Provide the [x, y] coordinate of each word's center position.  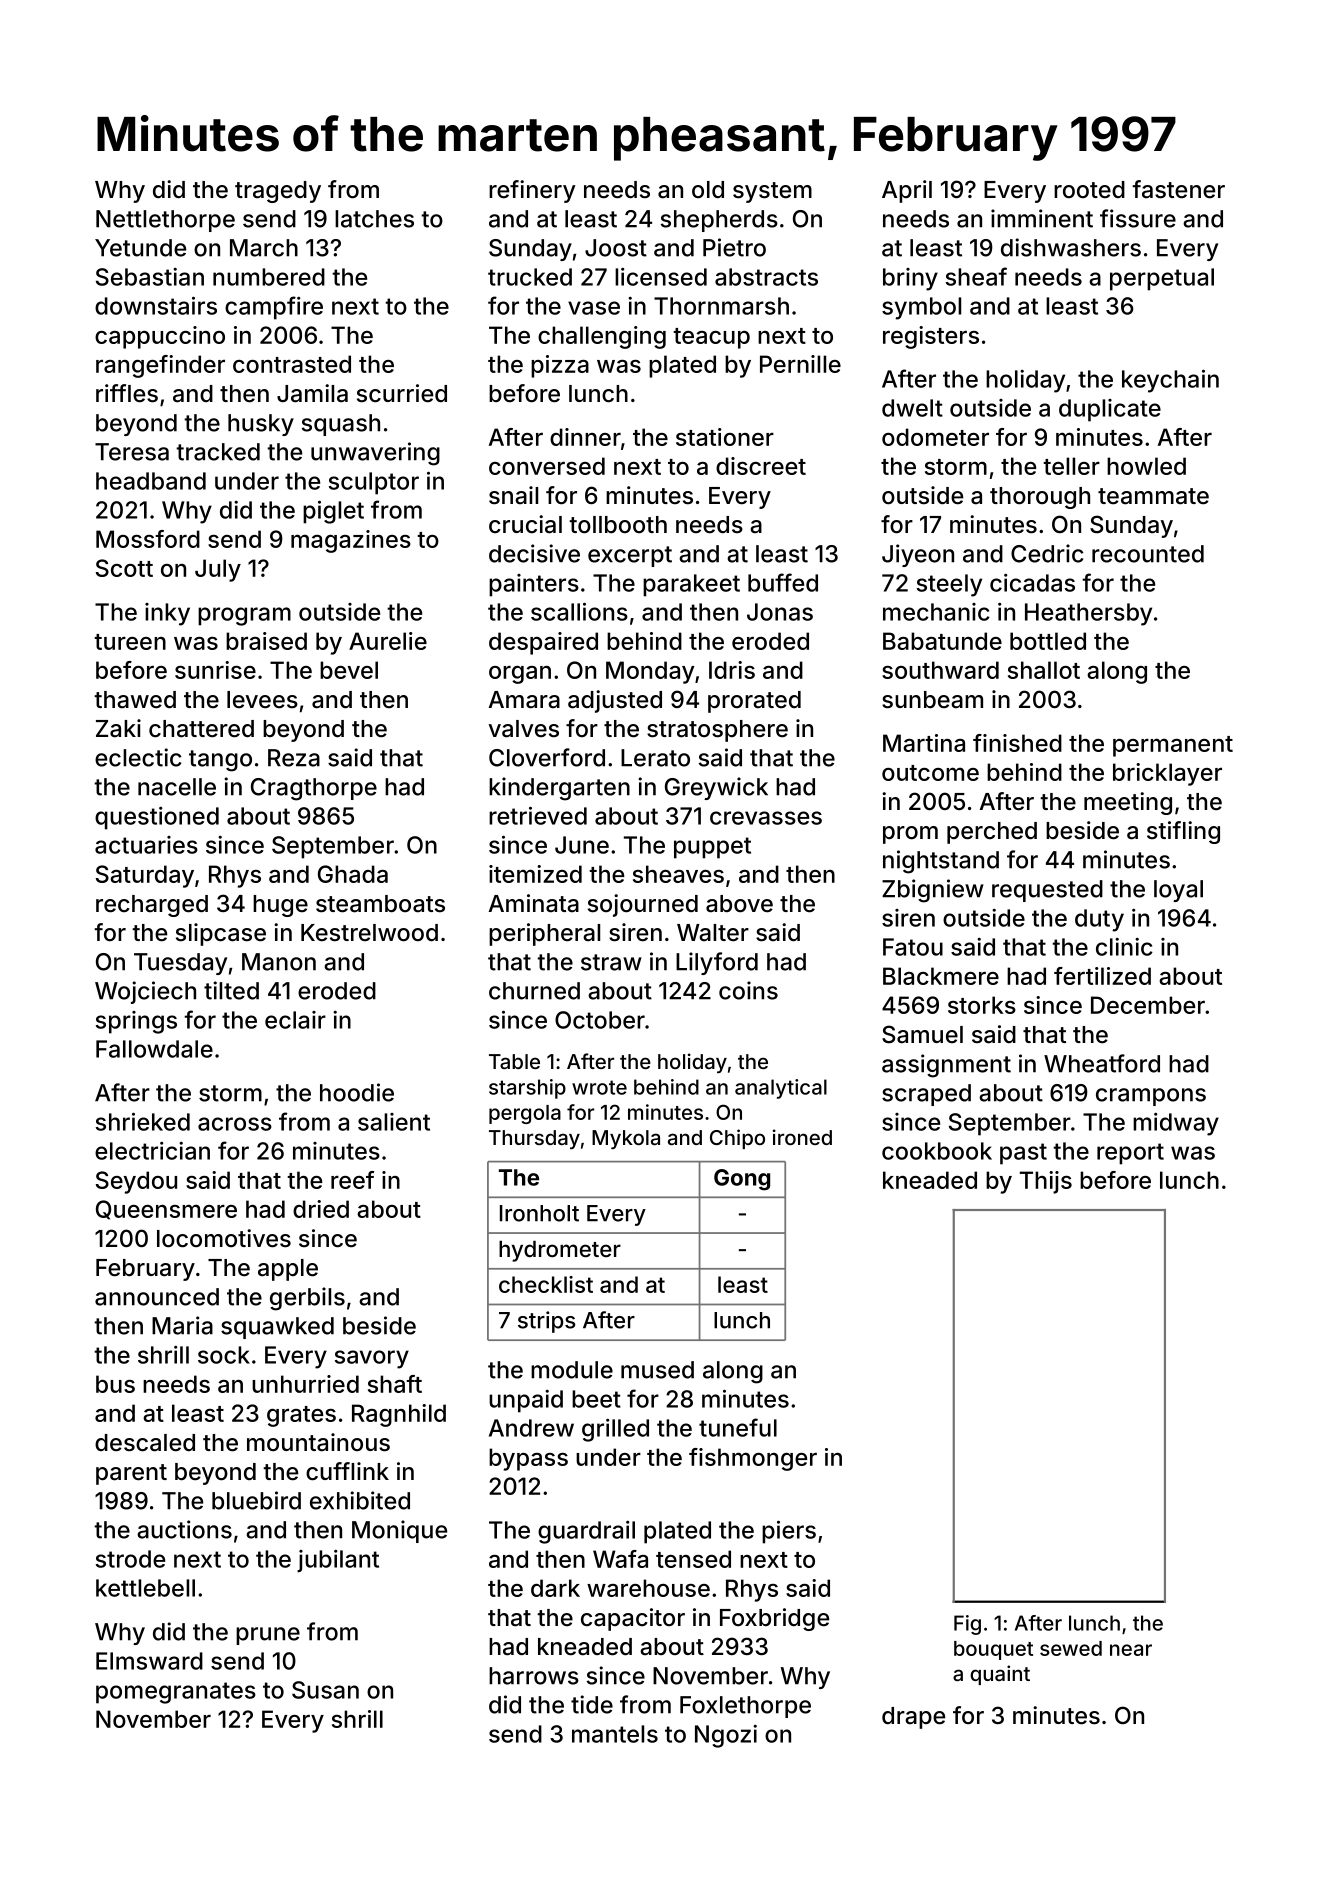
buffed [783, 582]
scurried [402, 393]
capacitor [633, 1619]
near [1131, 1650]
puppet [712, 848]
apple [288, 1270]
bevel [349, 670]
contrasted [292, 364]
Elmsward [149, 1661]
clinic [1124, 947]
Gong [742, 1180]
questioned [157, 818]
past [1023, 1154]
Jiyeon [918, 555]
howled [1146, 466]
